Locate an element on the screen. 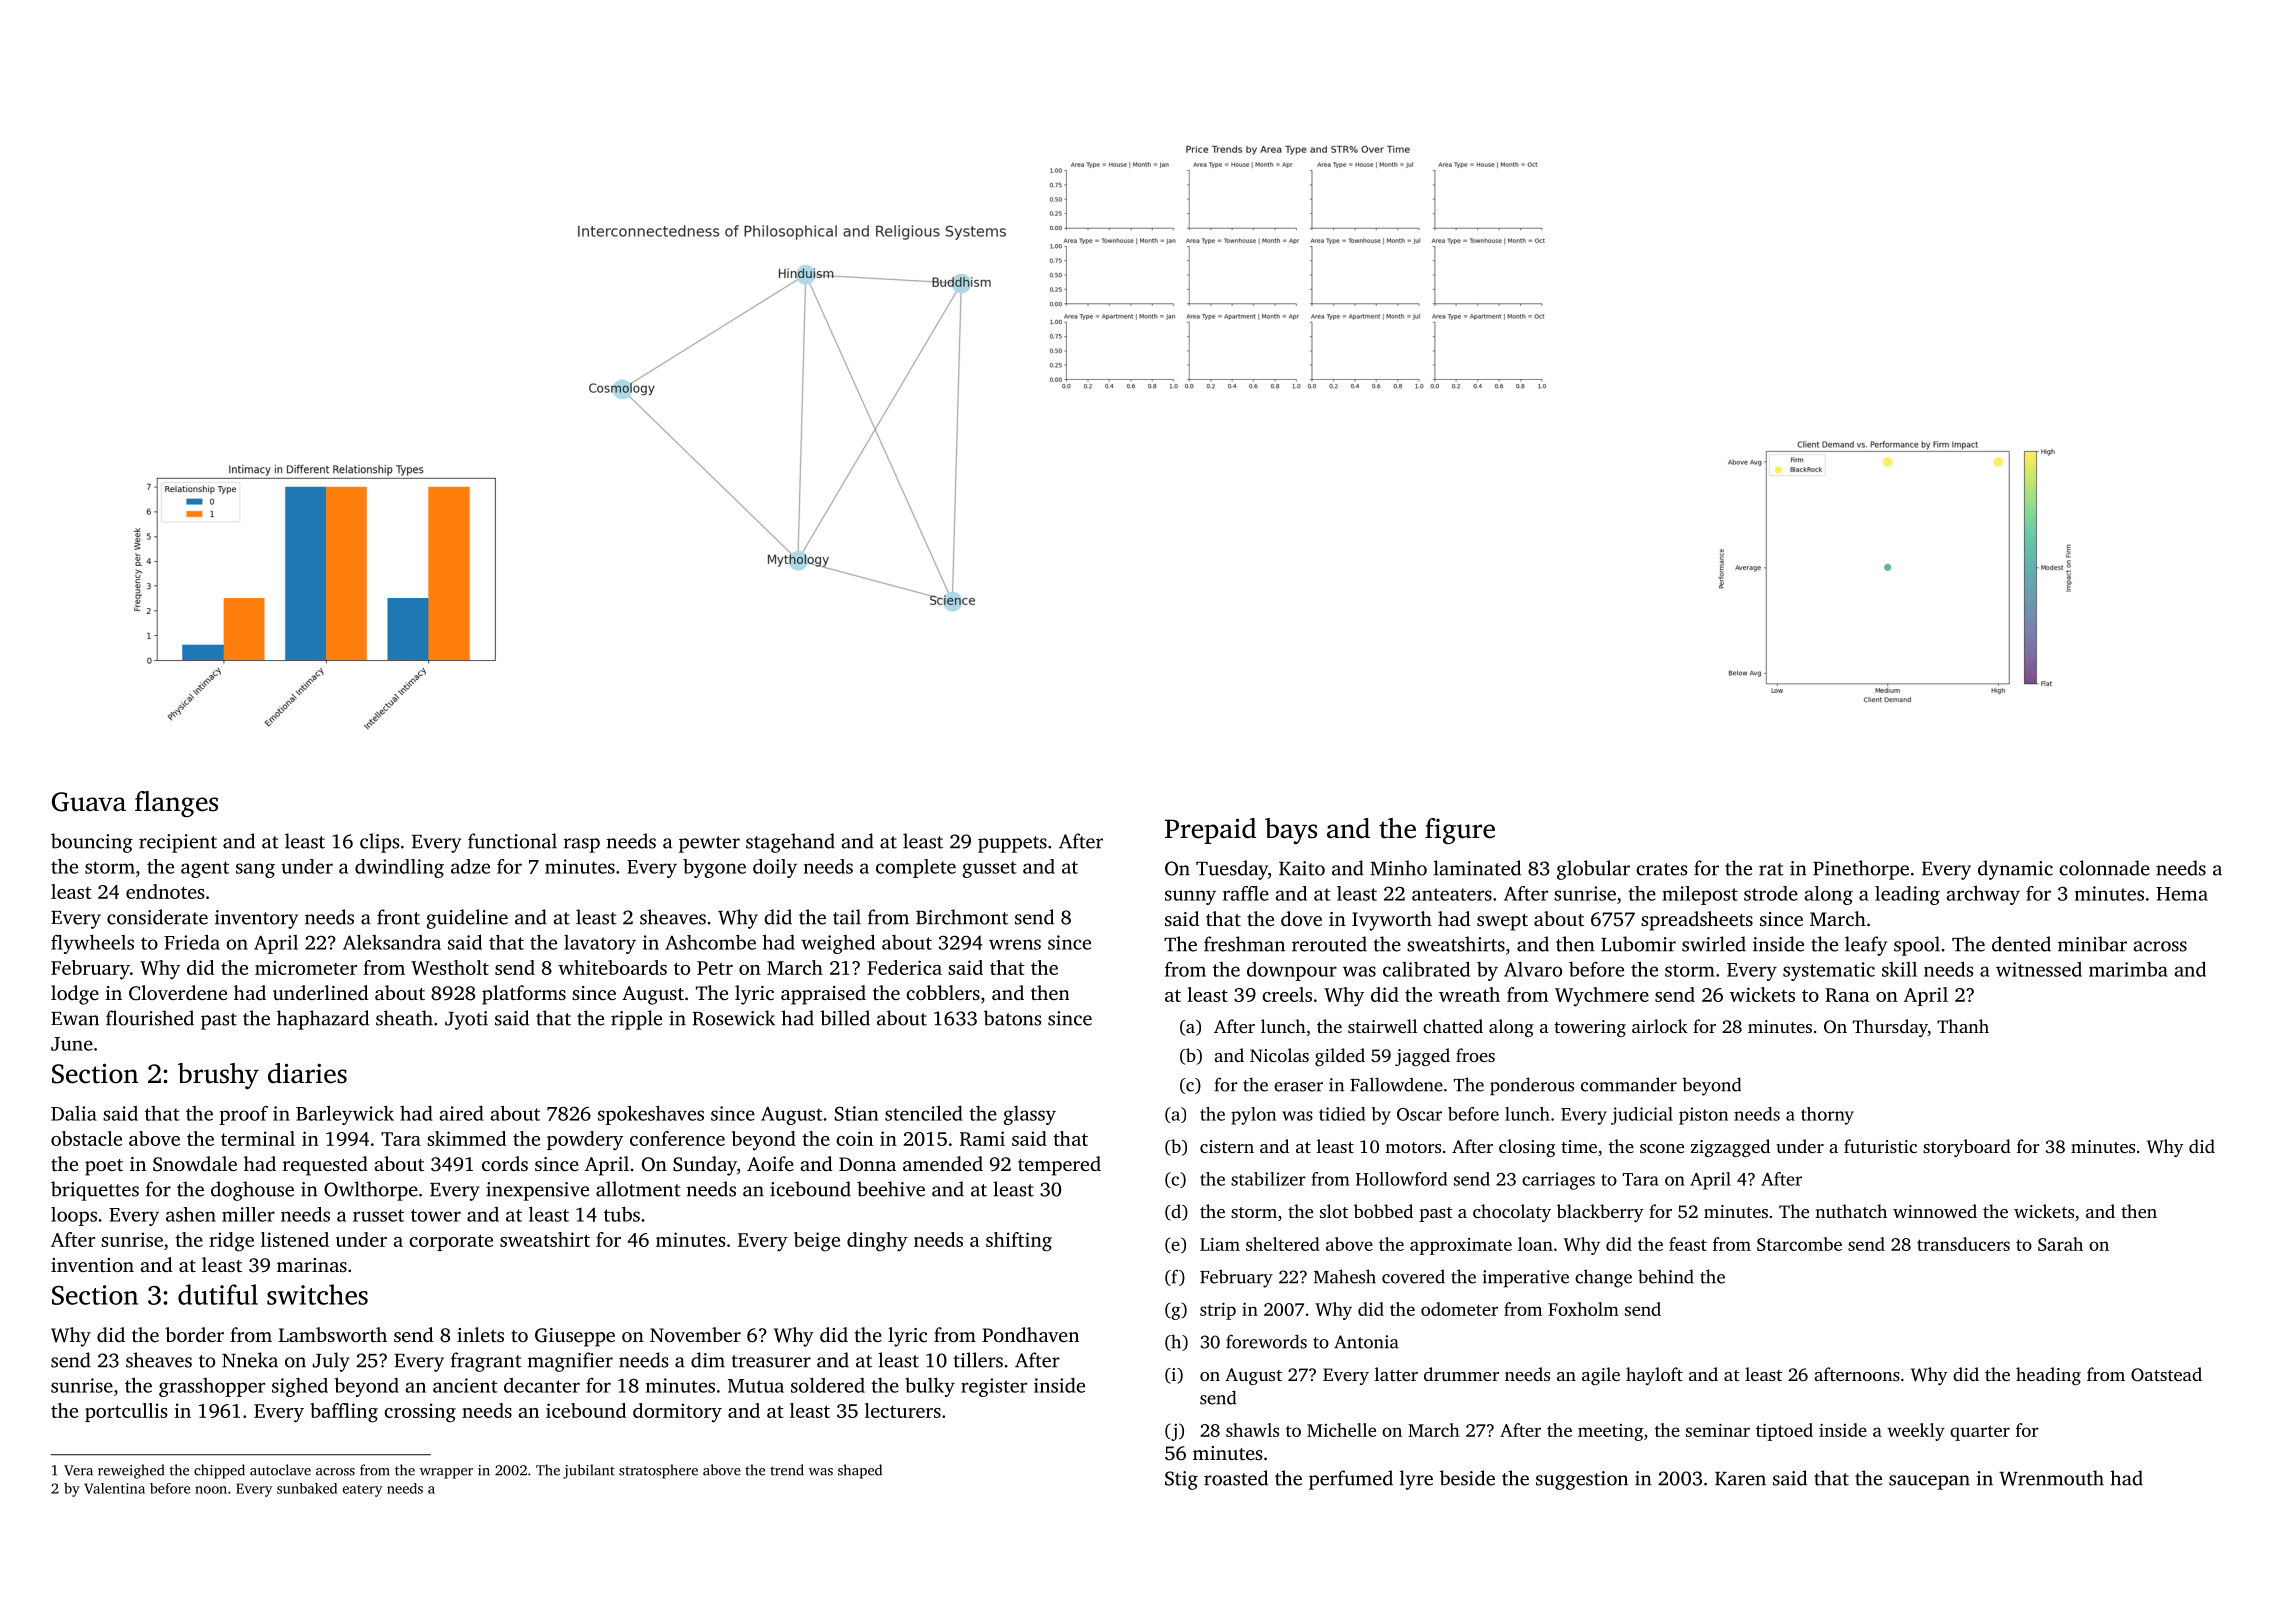 This screenshot has height=1609, width=2275. bays is located at coordinates (1291, 831).
